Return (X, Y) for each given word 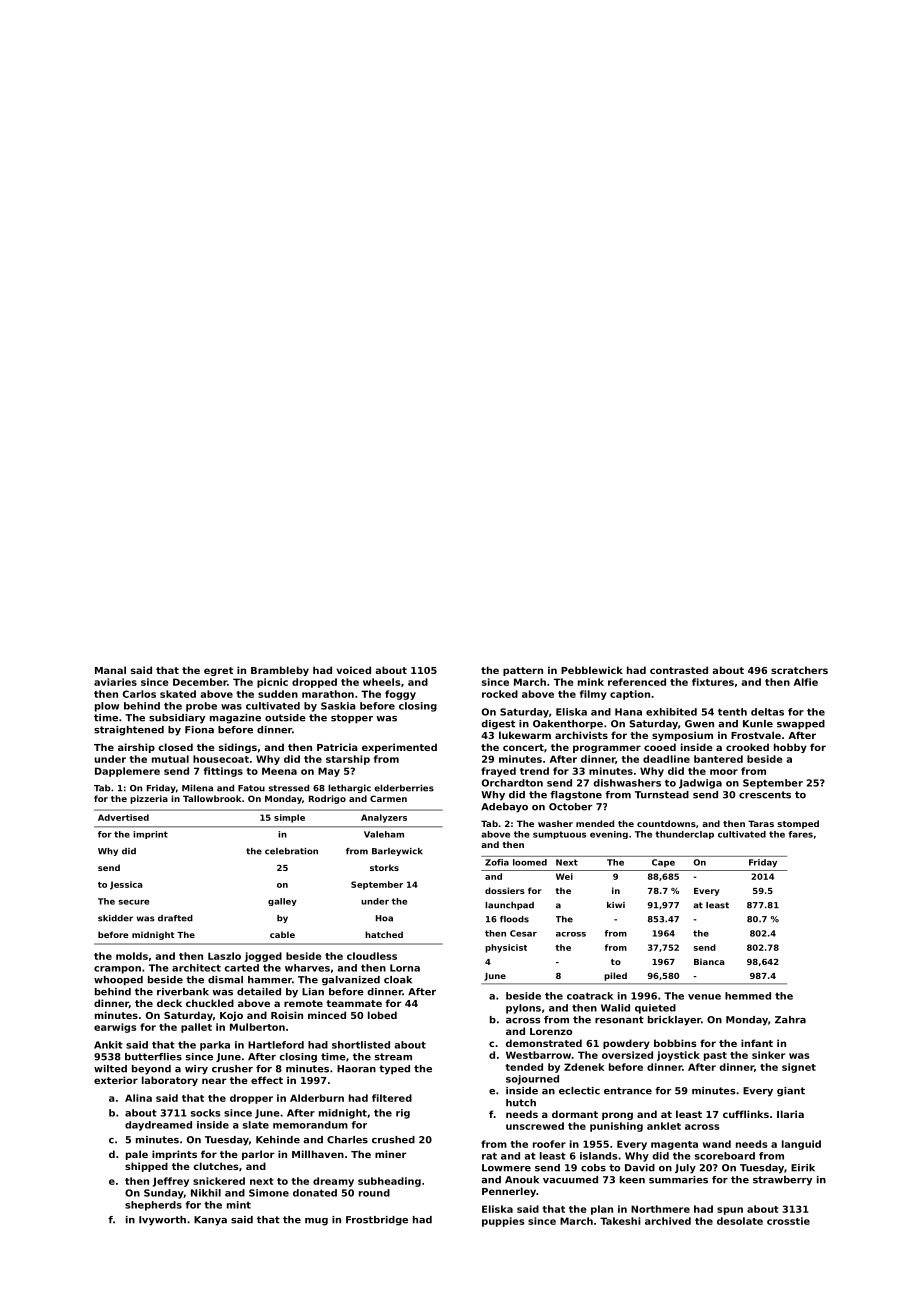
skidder (115, 918)
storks (384, 867)
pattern (523, 671)
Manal (110, 670)
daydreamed (158, 1126)
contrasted (679, 670)
